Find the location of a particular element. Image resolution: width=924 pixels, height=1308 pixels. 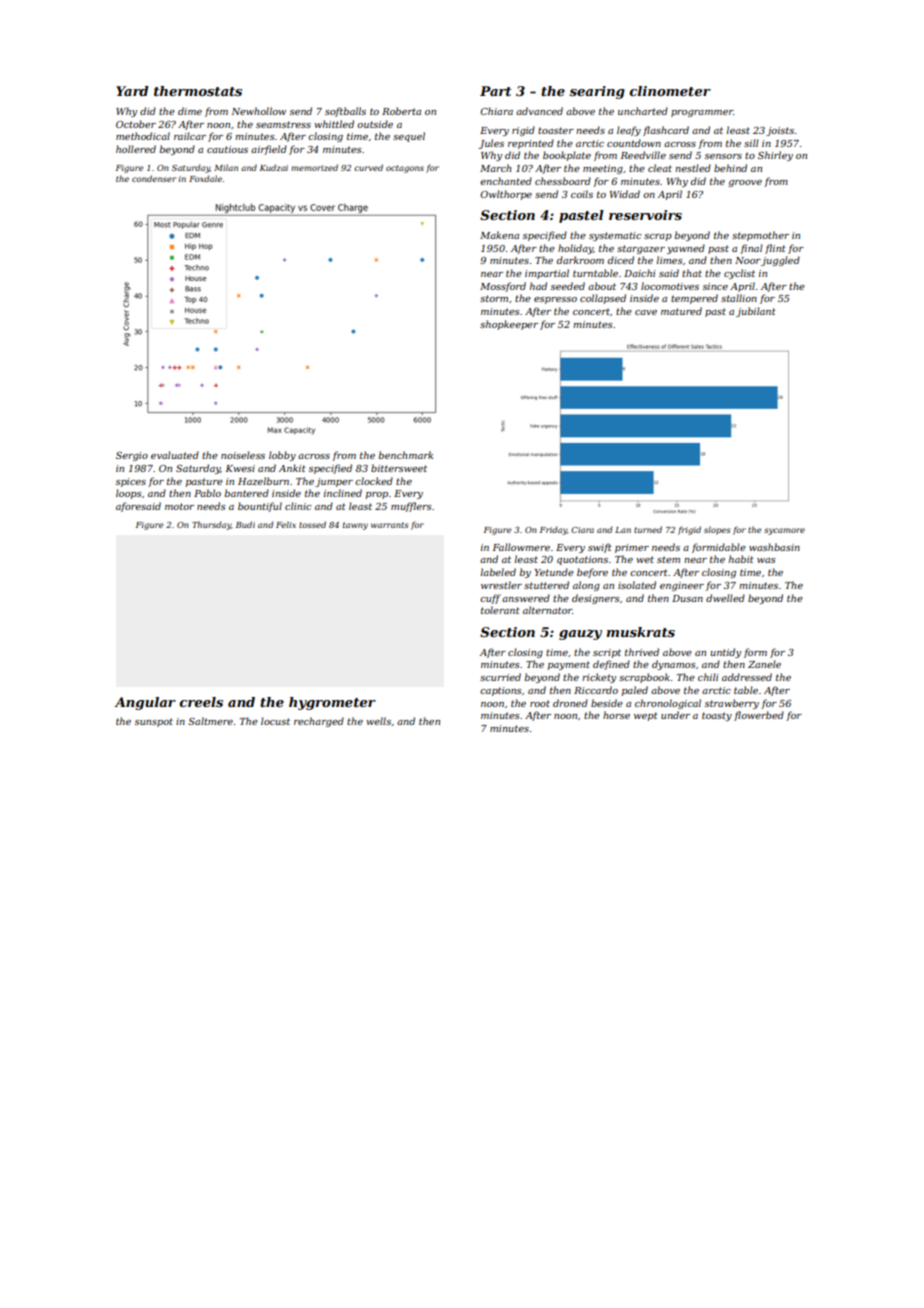

isolated is located at coordinates (637, 585).
